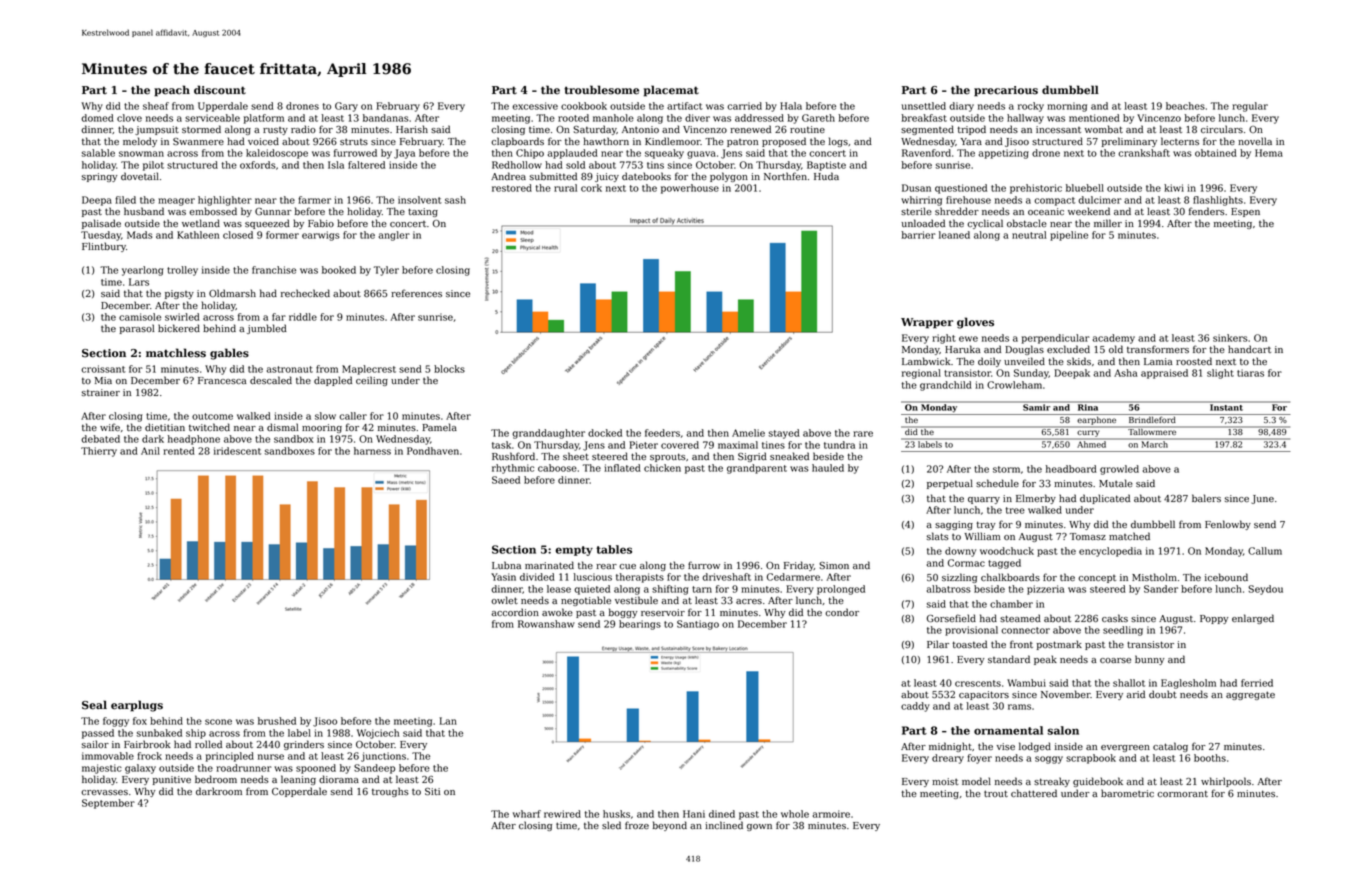  Describe the element at coordinates (1006, 91) in the screenshot. I see `precarious` at that location.
